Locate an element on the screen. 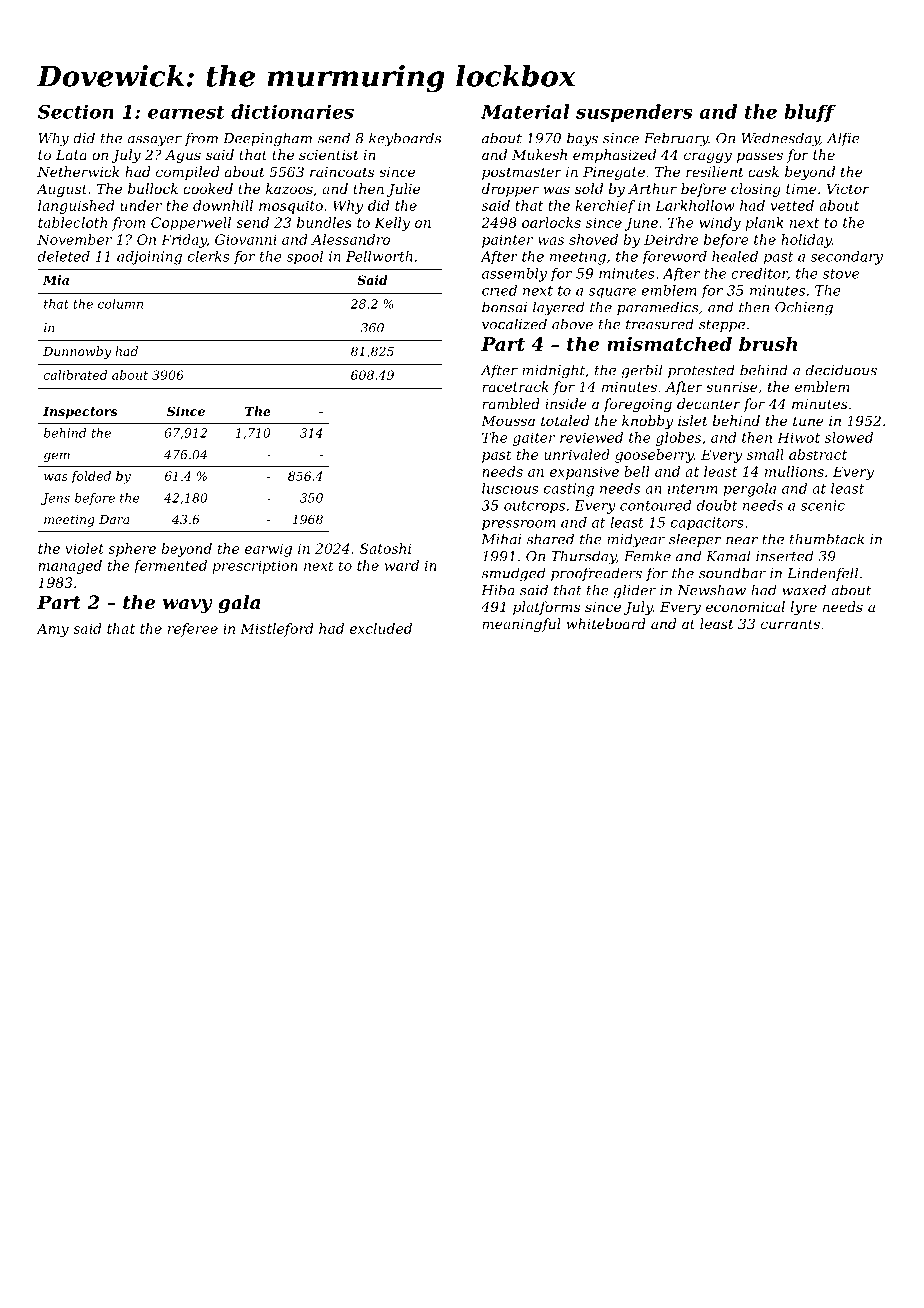 This screenshot has height=1308, width=924. Jens is located at coordinates (55, 499).
